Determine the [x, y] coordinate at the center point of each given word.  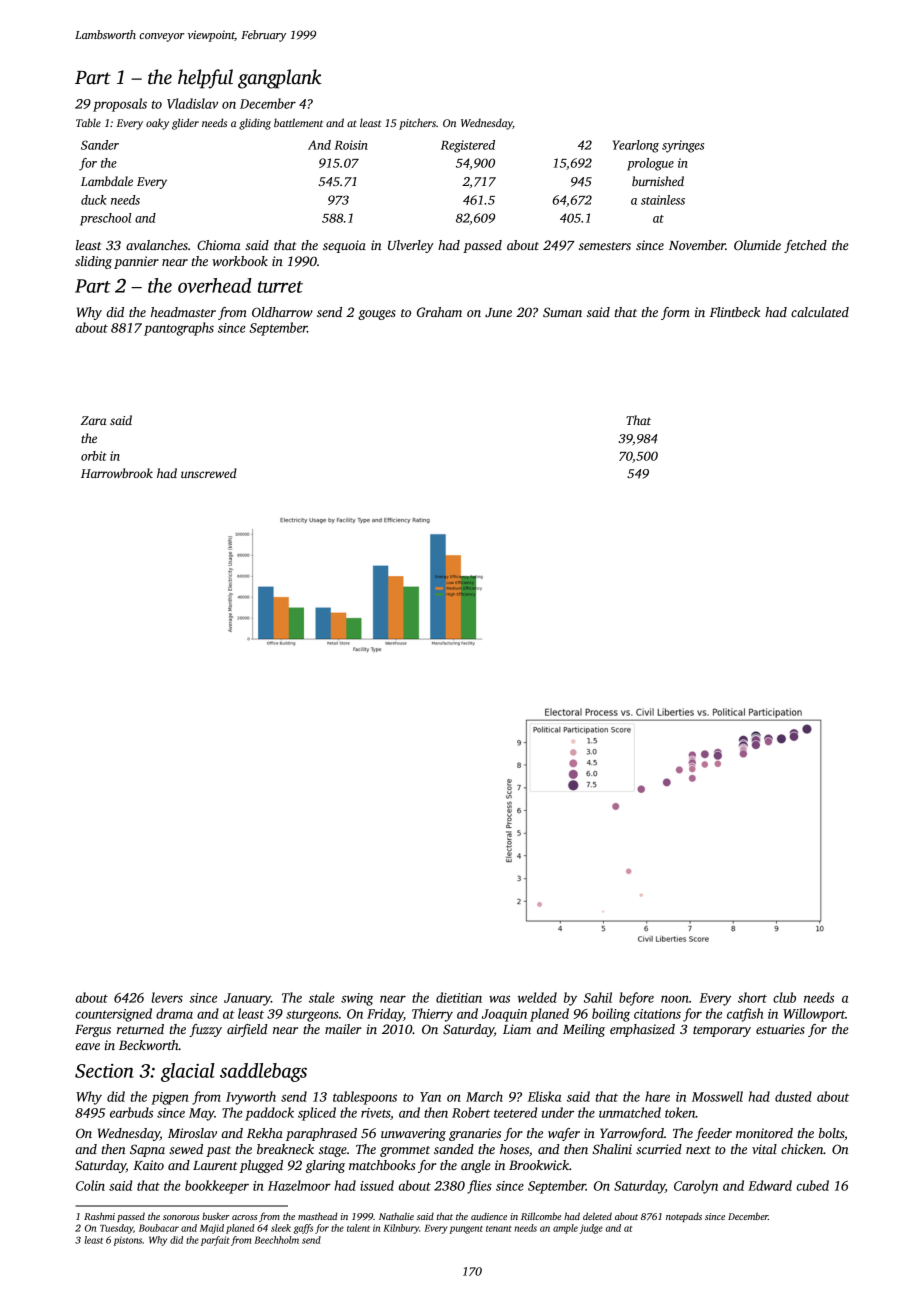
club [784, 997]
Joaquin [504, 1015]
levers [167, 997]
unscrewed [209, 473]
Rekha [265, 1133]
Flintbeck [735, 312]
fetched [805, 246]
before [636, 999]
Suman [562, 312]
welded [537, 997]
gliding [255, 124]
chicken [802, 1149]
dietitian [459, 997]
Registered [468, 146]
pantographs [179, 329]
